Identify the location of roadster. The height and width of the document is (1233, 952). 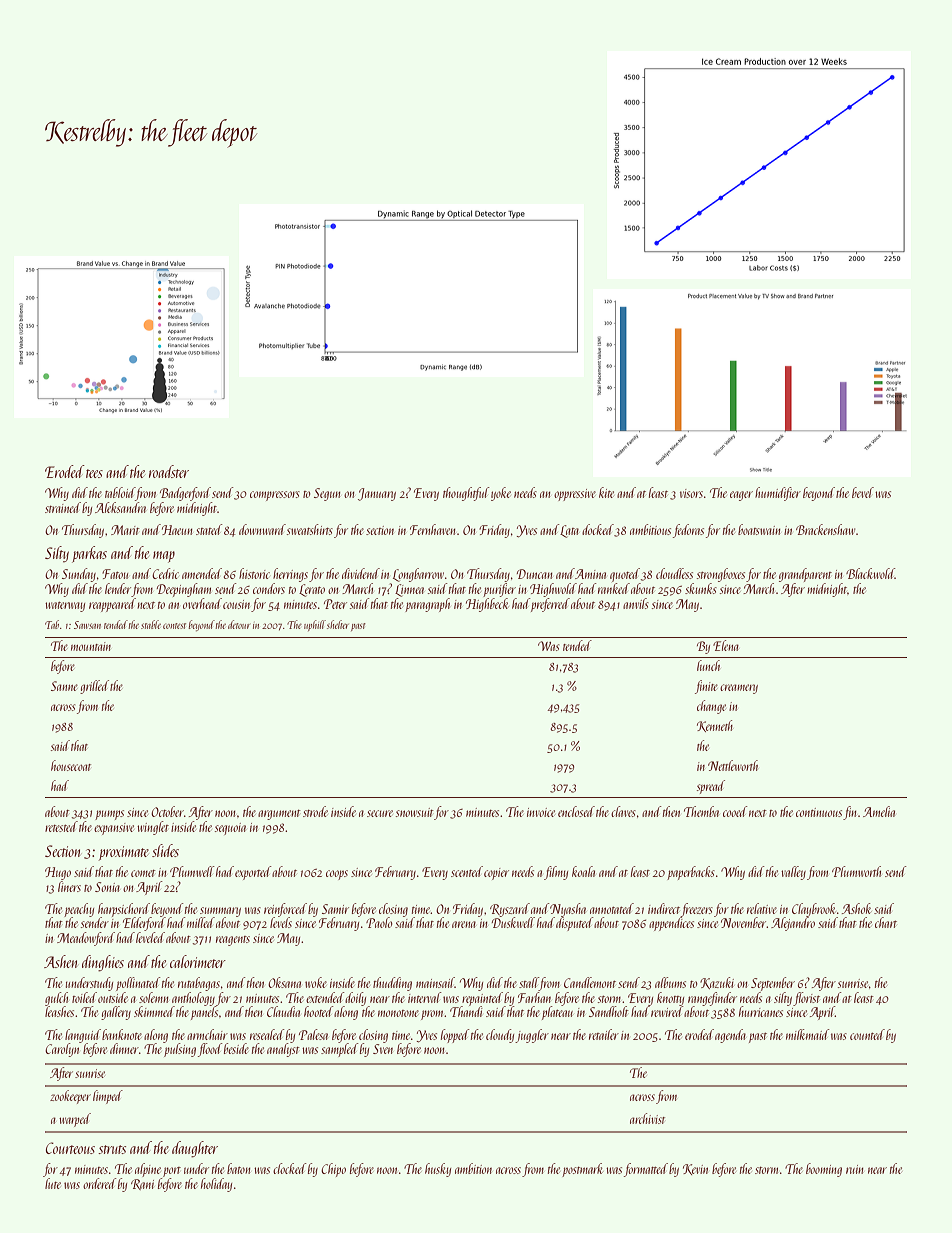
(169, 471).
